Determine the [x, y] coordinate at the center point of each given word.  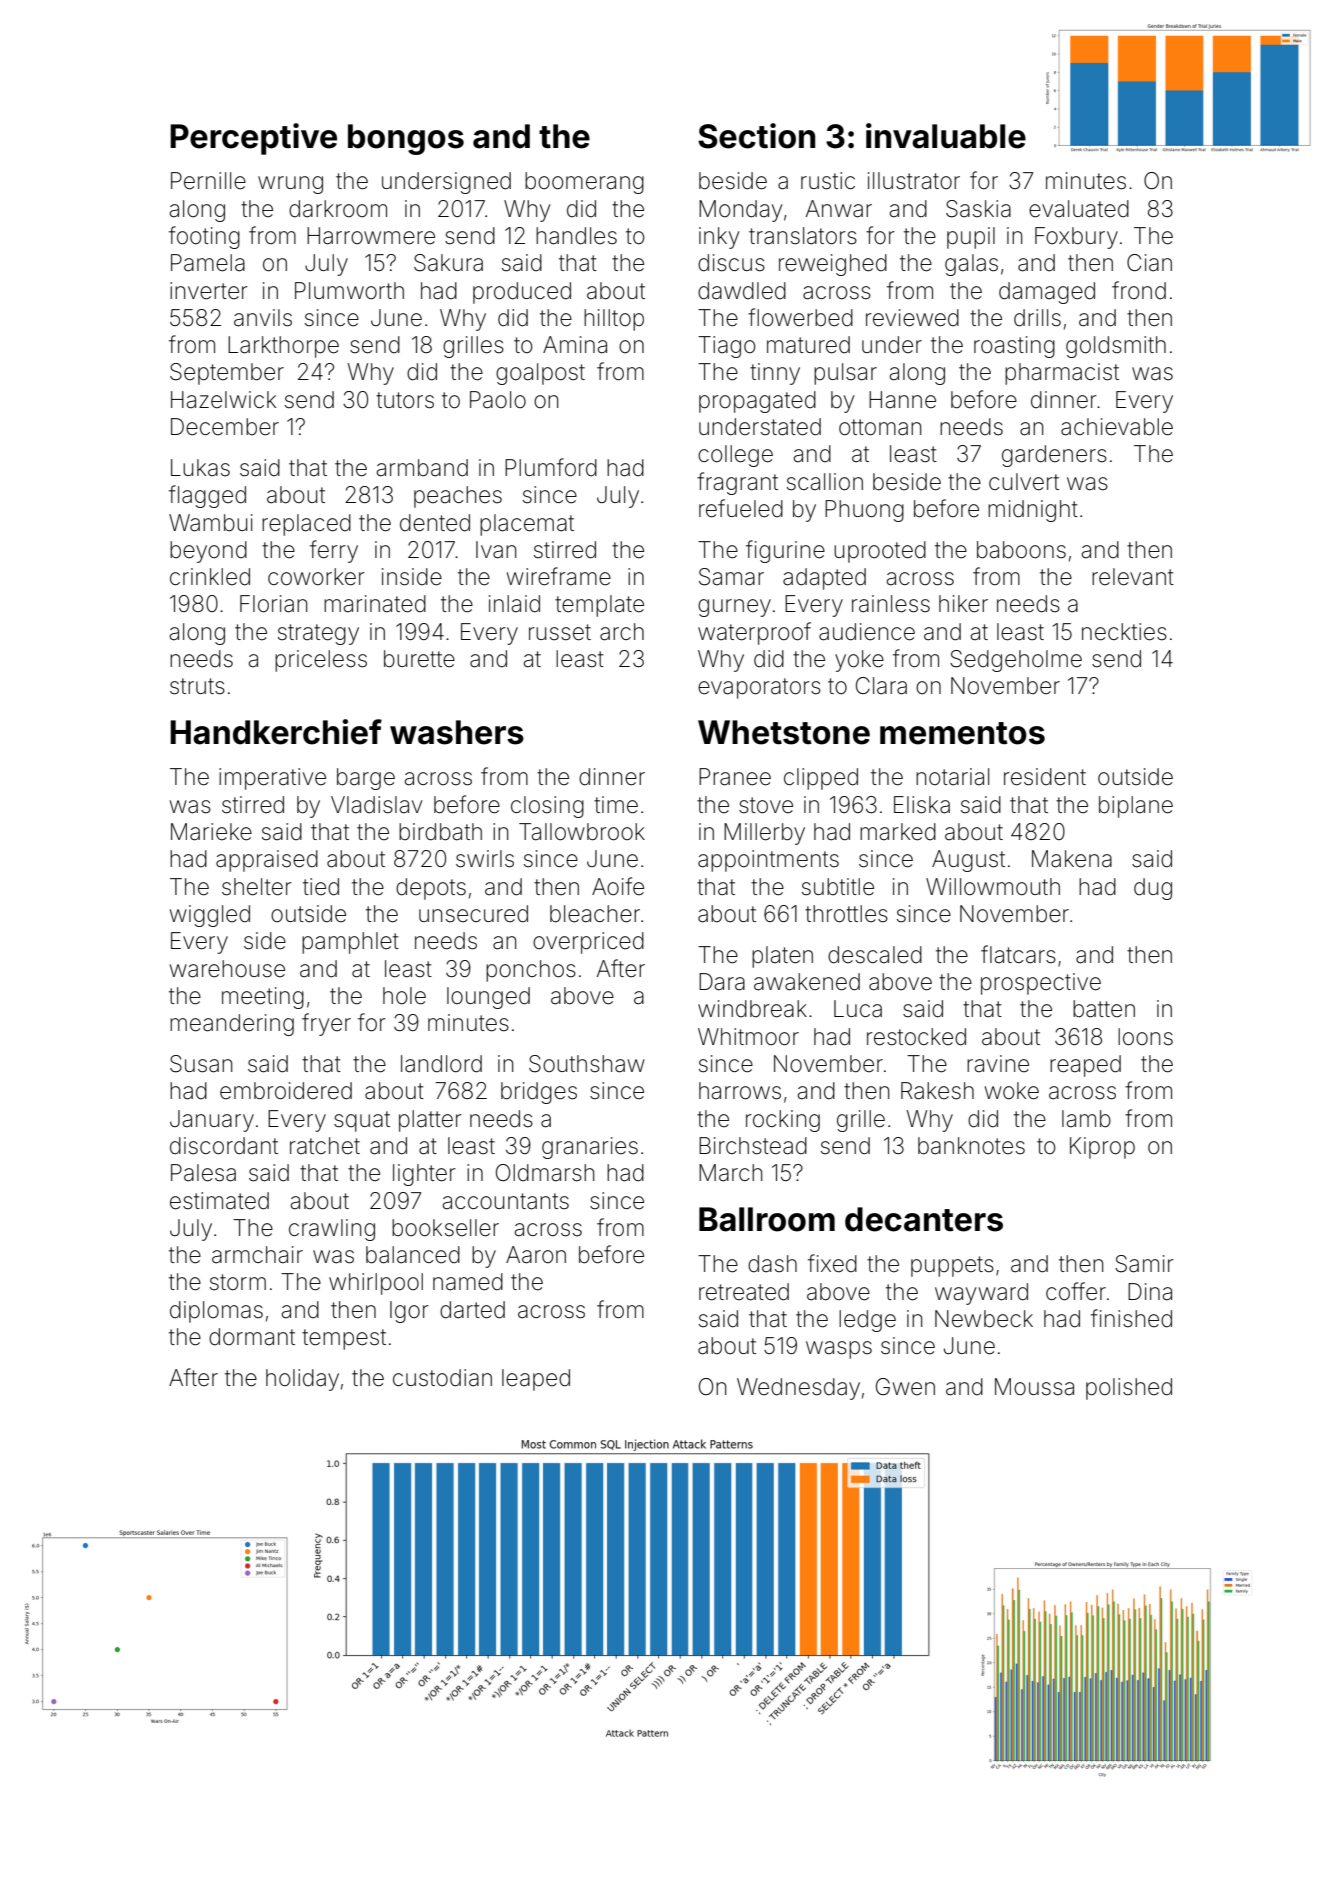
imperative [272, 779]
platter [430, 1121]
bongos [406, 139]
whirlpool [376, 1284]
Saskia [978, 209]
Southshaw [587, 1064]
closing [547, 807]
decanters [924, 1219]
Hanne [902, 400]
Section [756, 136]
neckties [1124, 632]
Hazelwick [223, 400]
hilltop [614, 320]
